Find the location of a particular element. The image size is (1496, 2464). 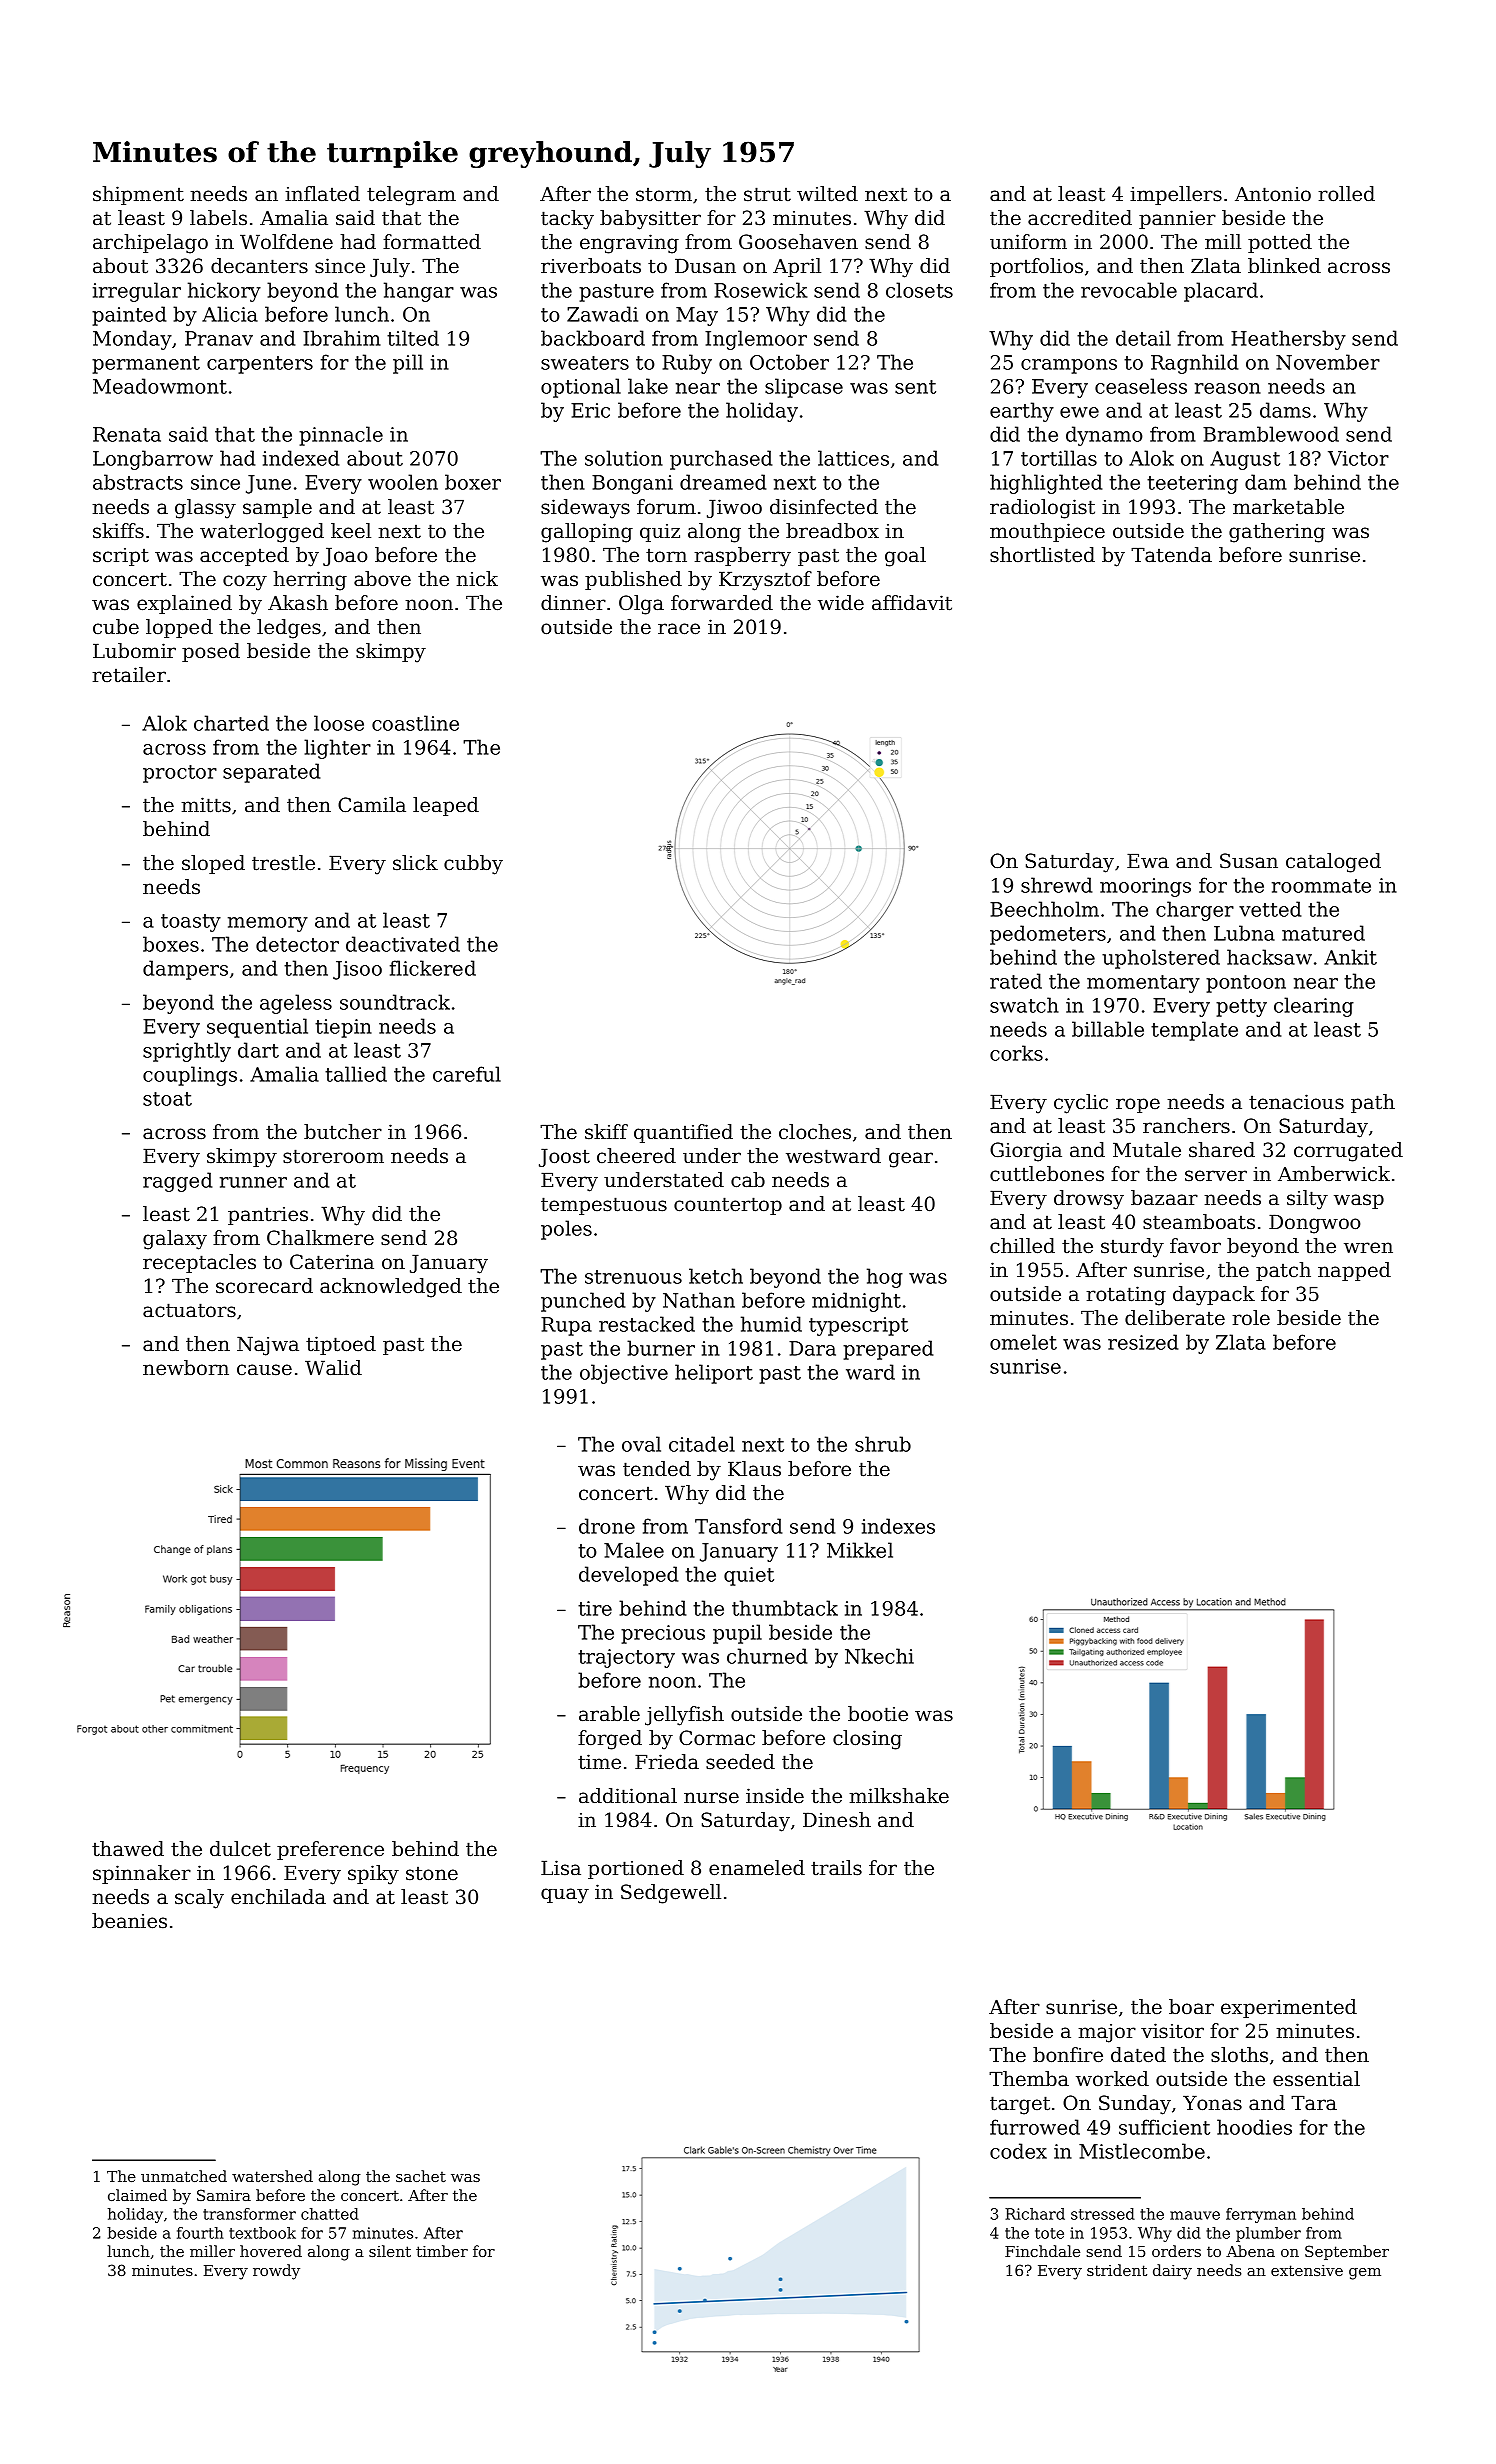

textbook is located at coordinates (262, 2233).
